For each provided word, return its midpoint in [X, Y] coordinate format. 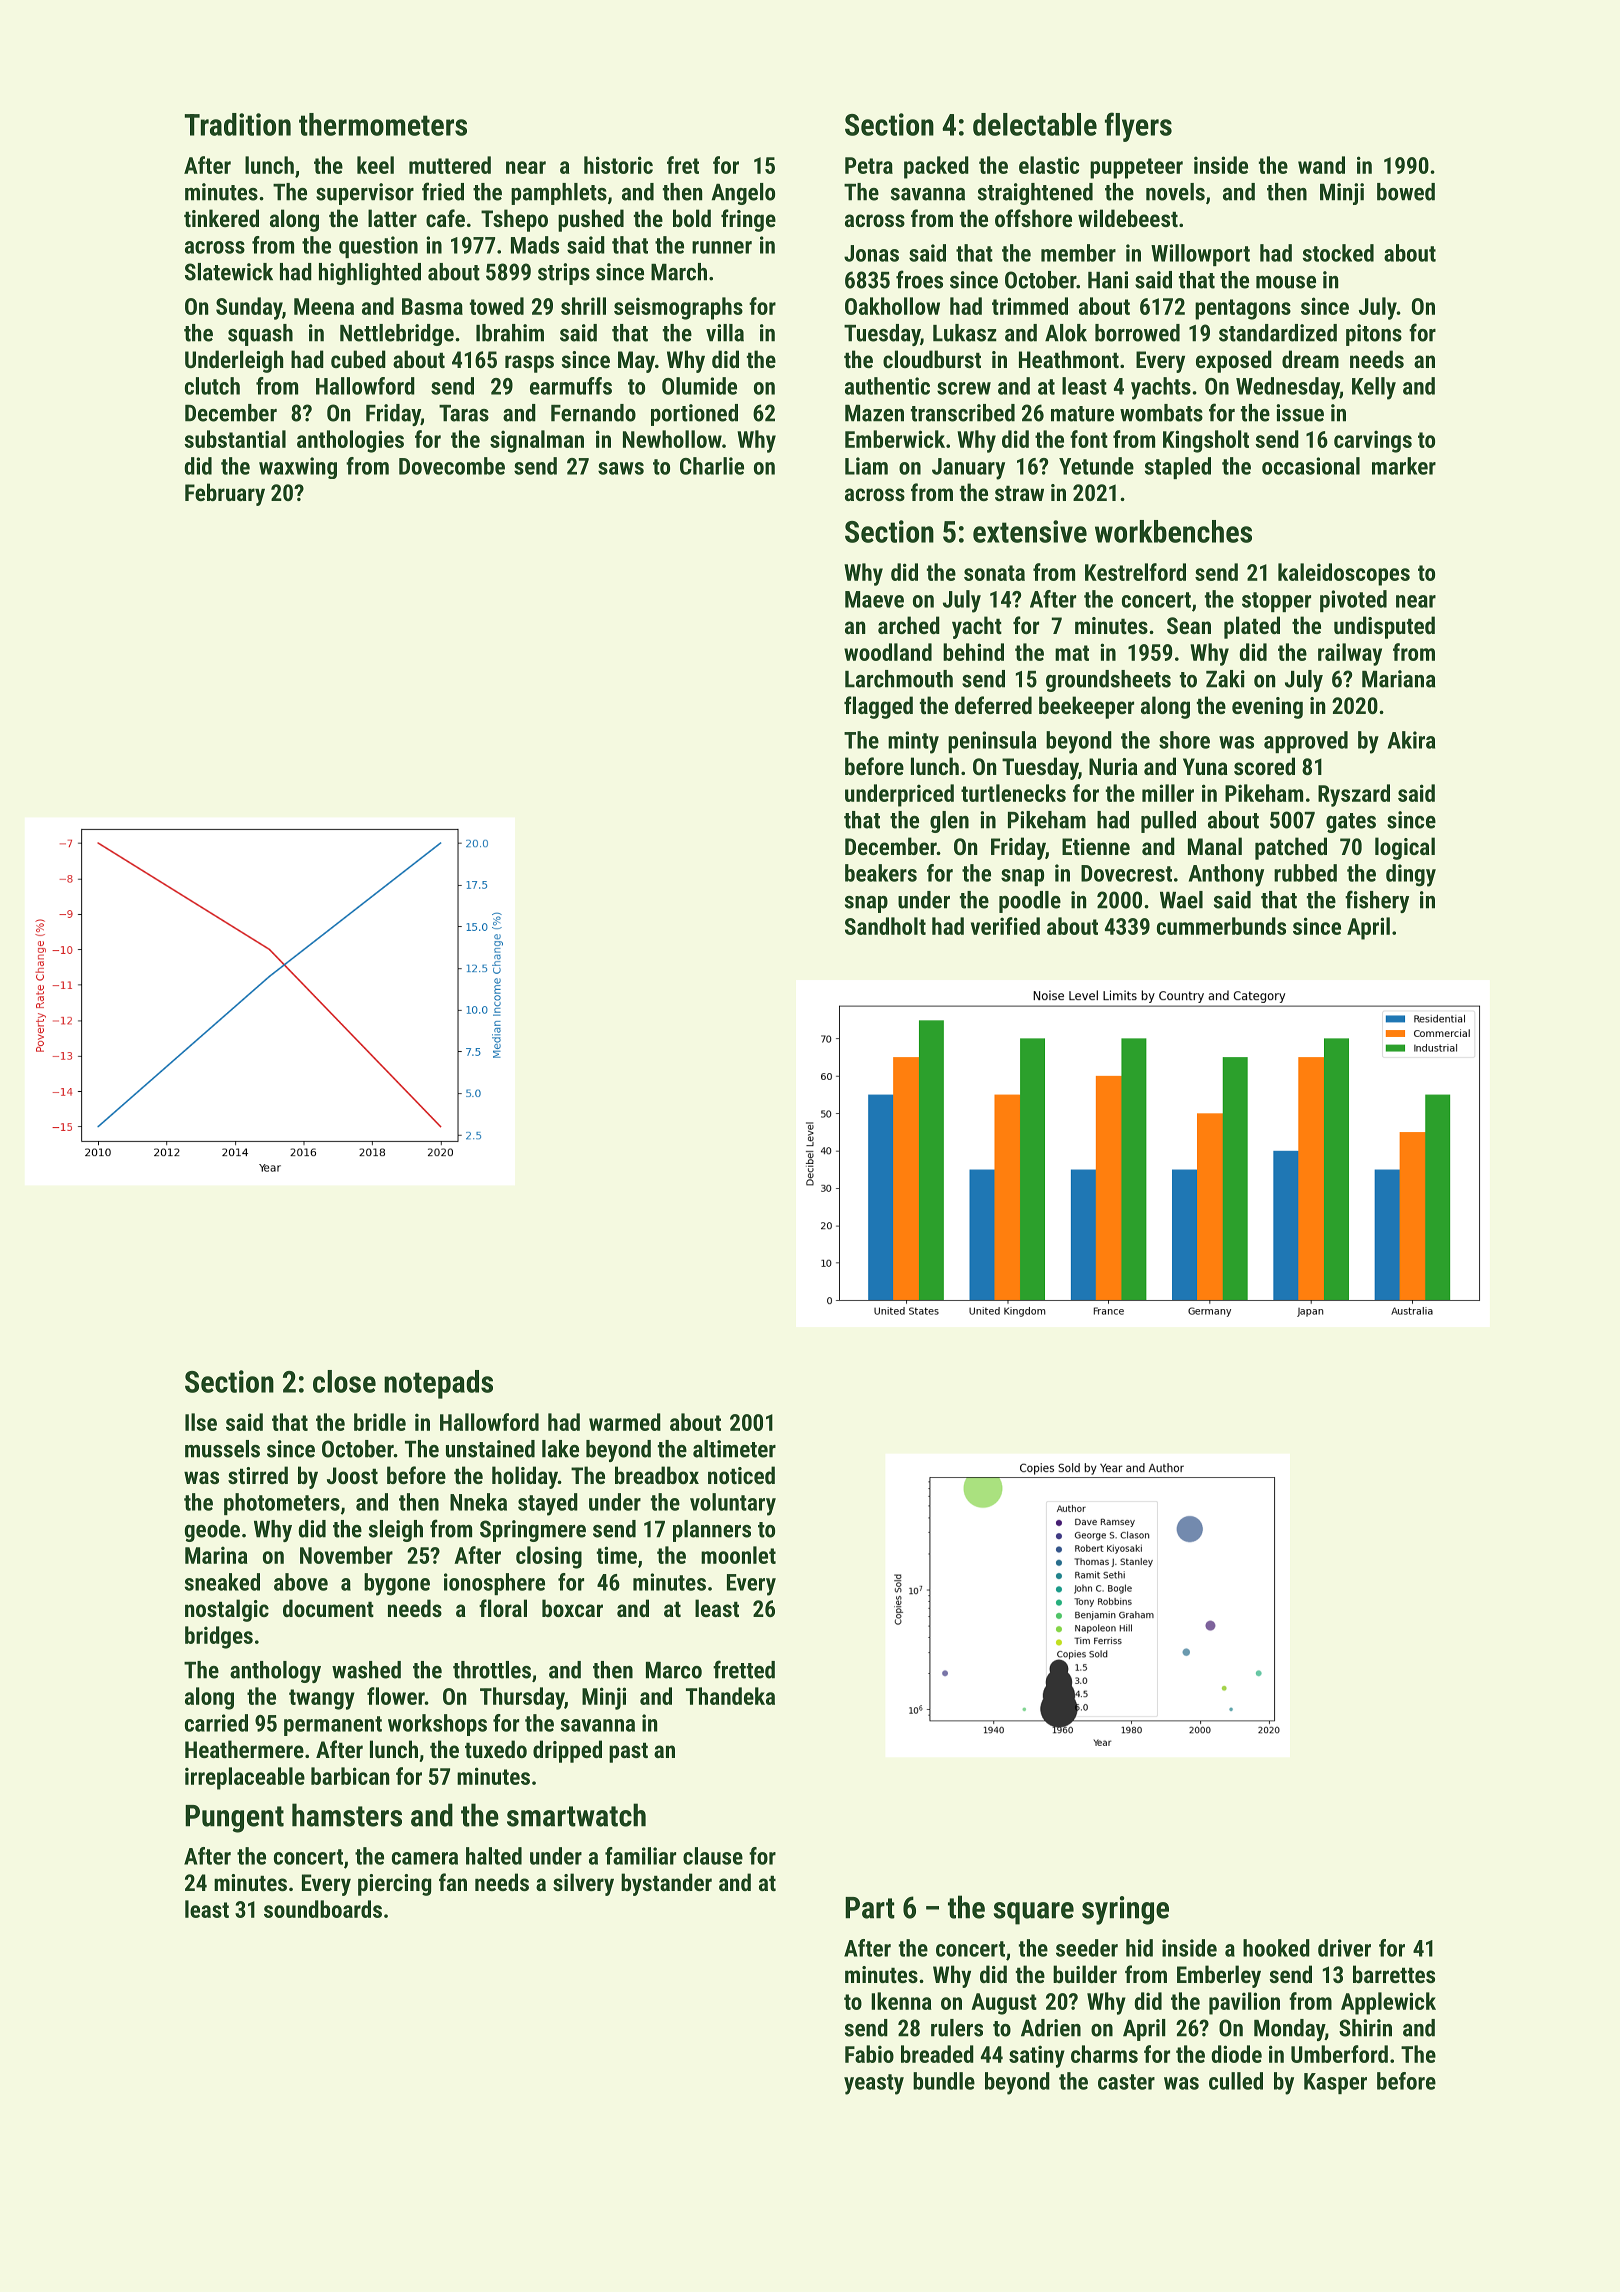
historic [618, 165]
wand [1321, 165]
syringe [1125, 1910]
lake [560, 1449]
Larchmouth [899, 679]
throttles [492, 1670]
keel [375, 165]
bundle [944, 2081]
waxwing [298, 468]
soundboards [323, 1909]
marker [1404, 466]
